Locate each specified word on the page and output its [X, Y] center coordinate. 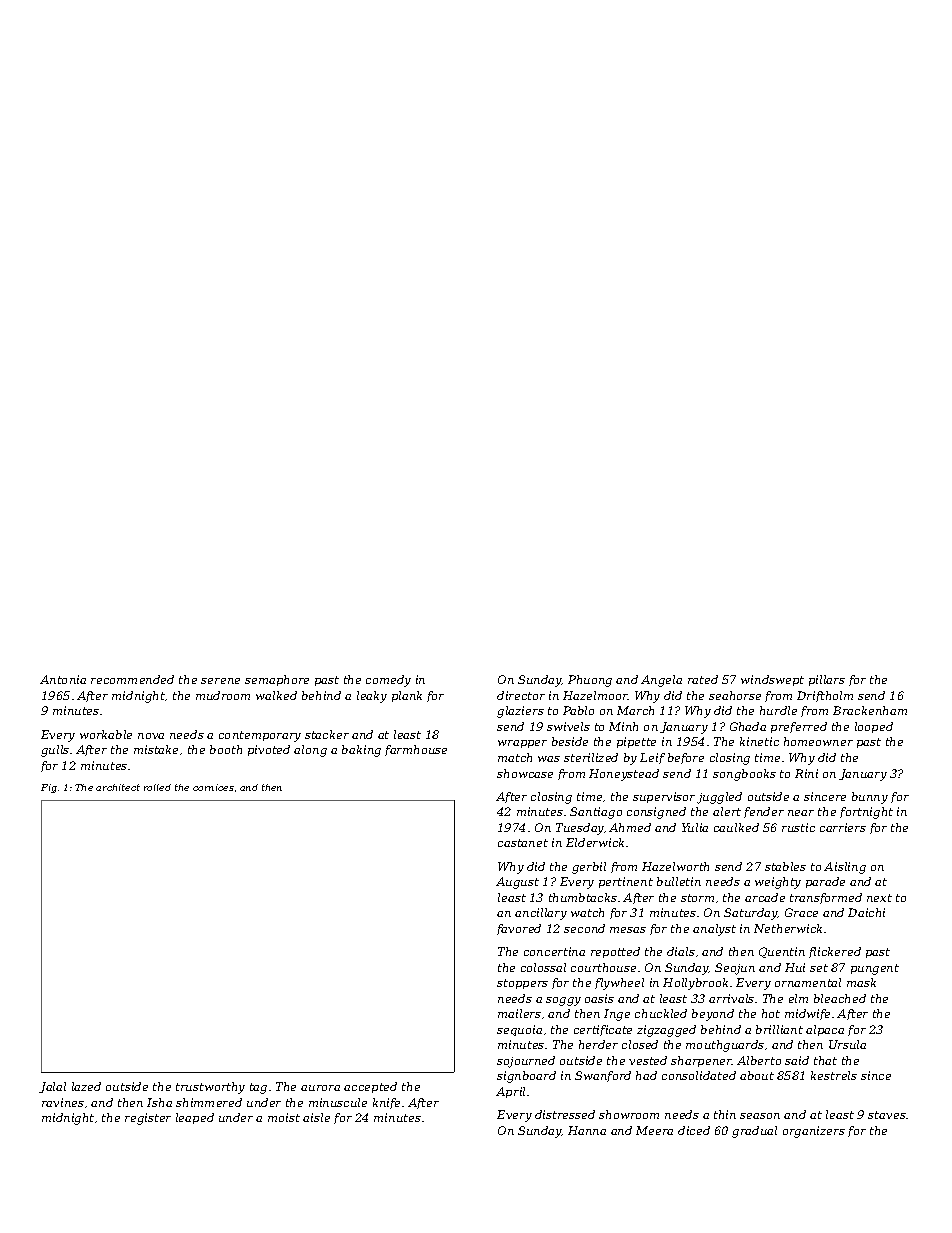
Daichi [866, 912]
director [521, 695]
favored [519, 929]
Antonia [63, 679]
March [635, 710]
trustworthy [210, 1088]
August [517, 883]
